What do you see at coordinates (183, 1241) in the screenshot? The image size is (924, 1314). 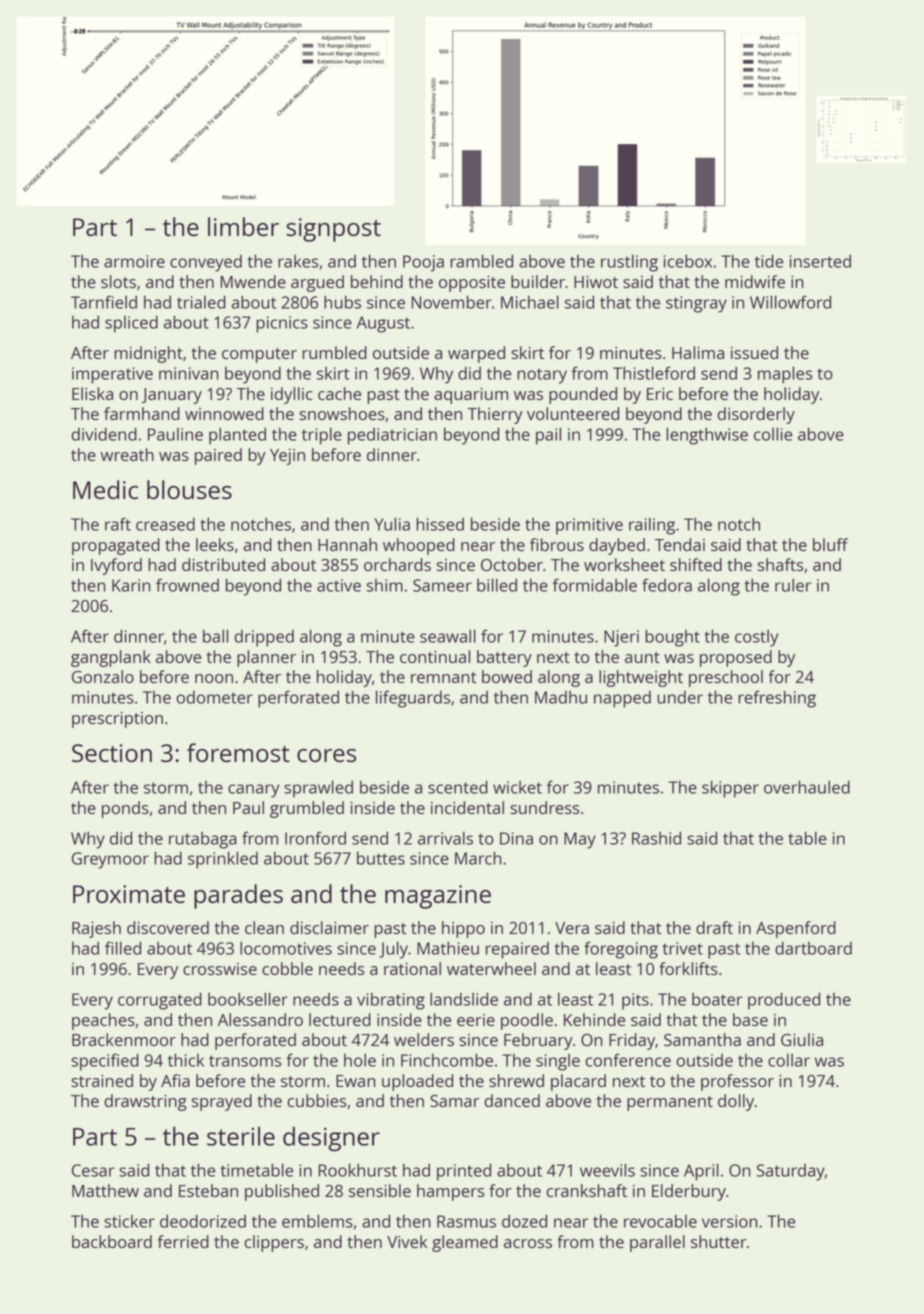 I see `ferried` at bounding box center [183, 1241].
